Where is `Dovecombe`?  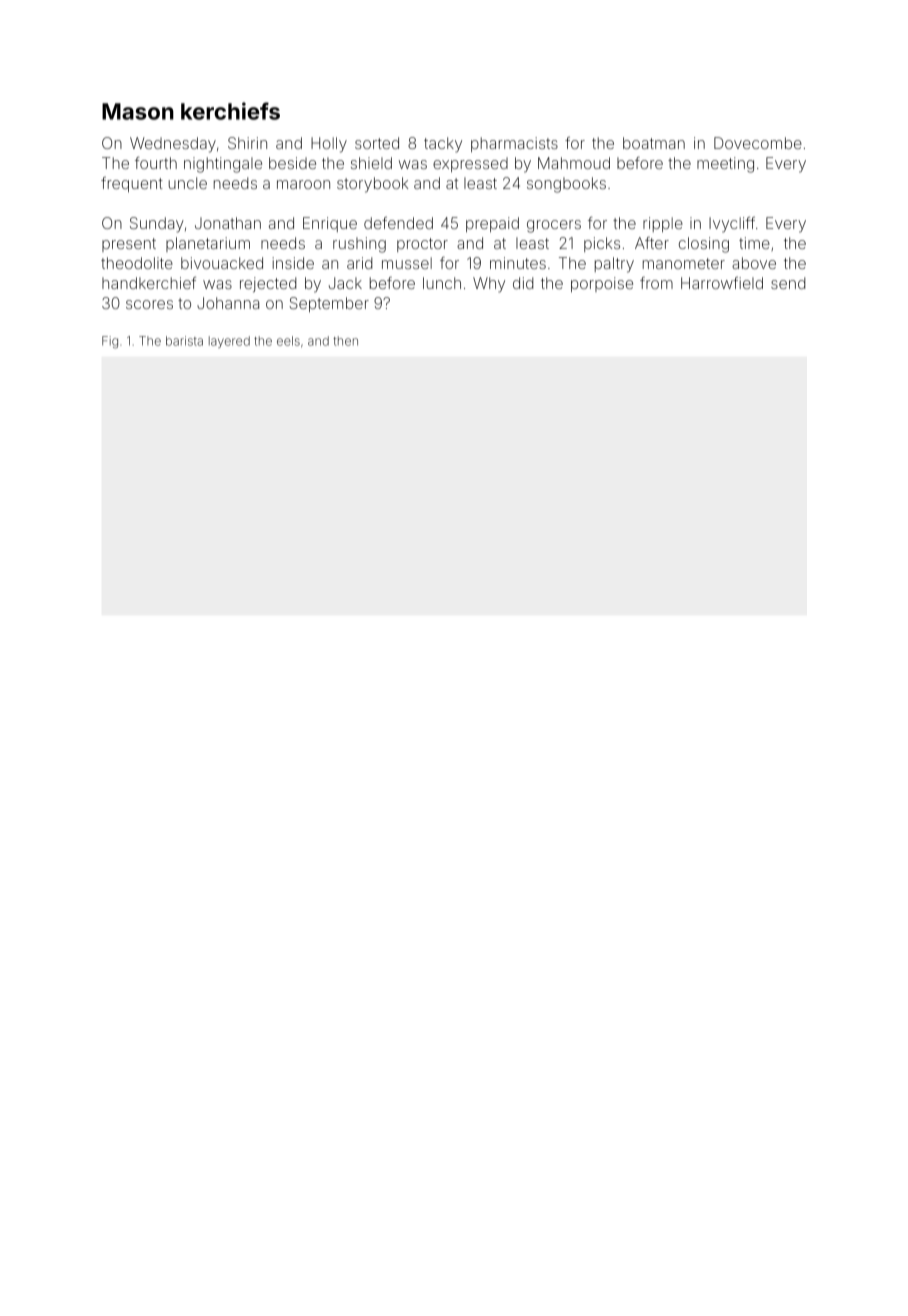 Dovecombe is located at coordinates (758, 143).
